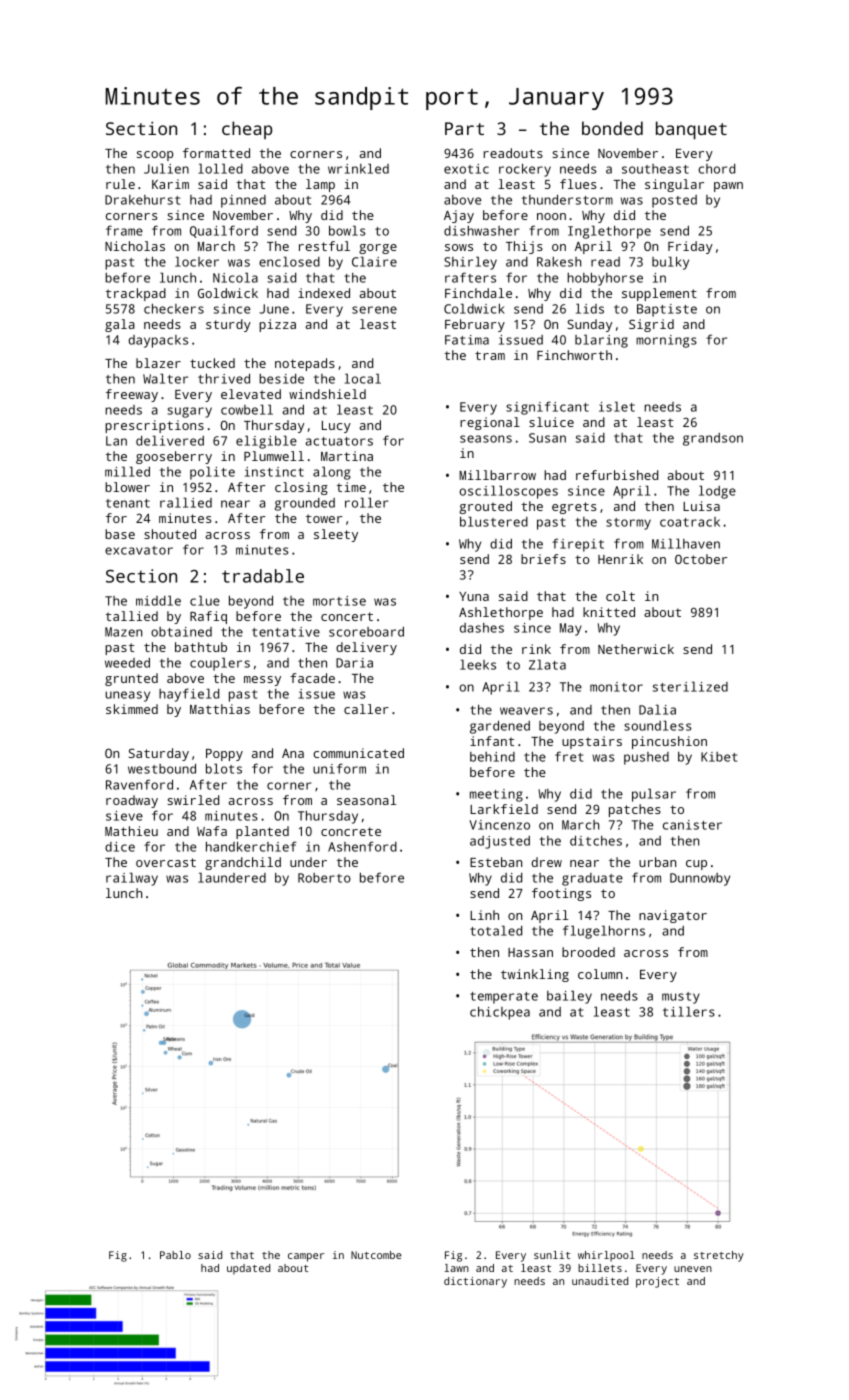 The image size is (849, 1400). Describe the element at coordinates (170, 440) in the screenshot. I see `delivered` at that location.
